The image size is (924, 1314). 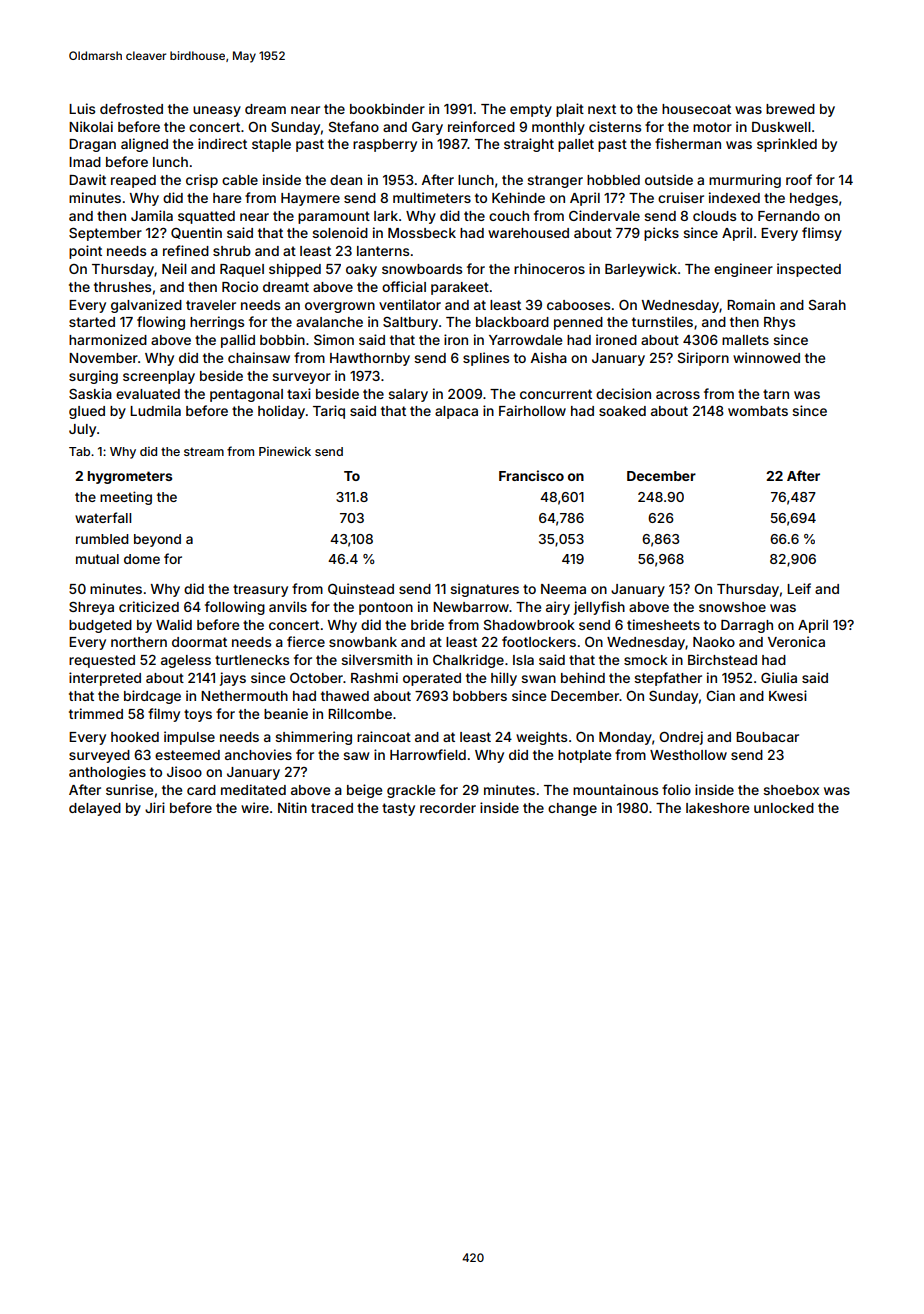 I want to click on uneasy, so click(x=217, y=111).
